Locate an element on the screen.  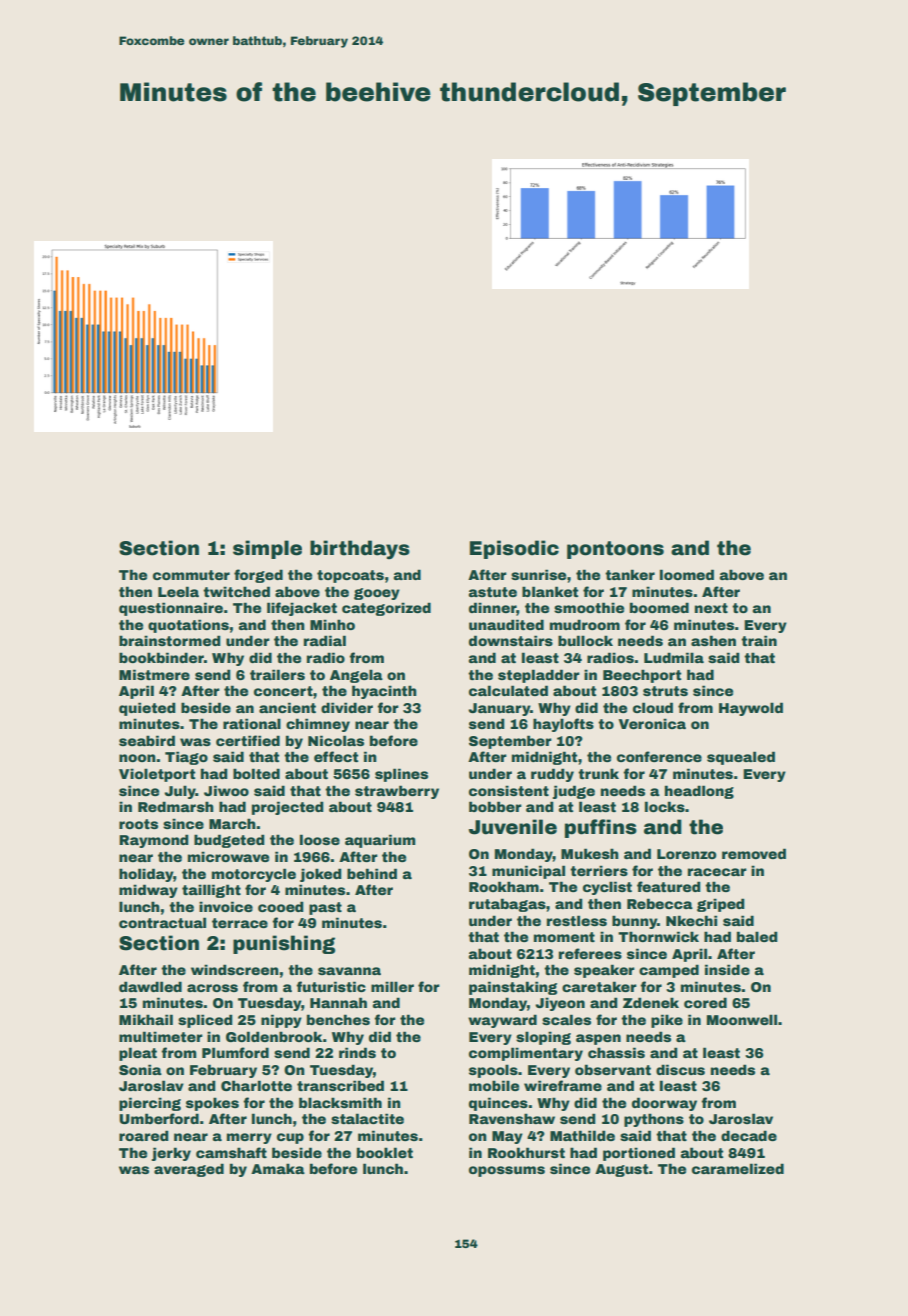
spokes is located at coordinates (212, 1104).
